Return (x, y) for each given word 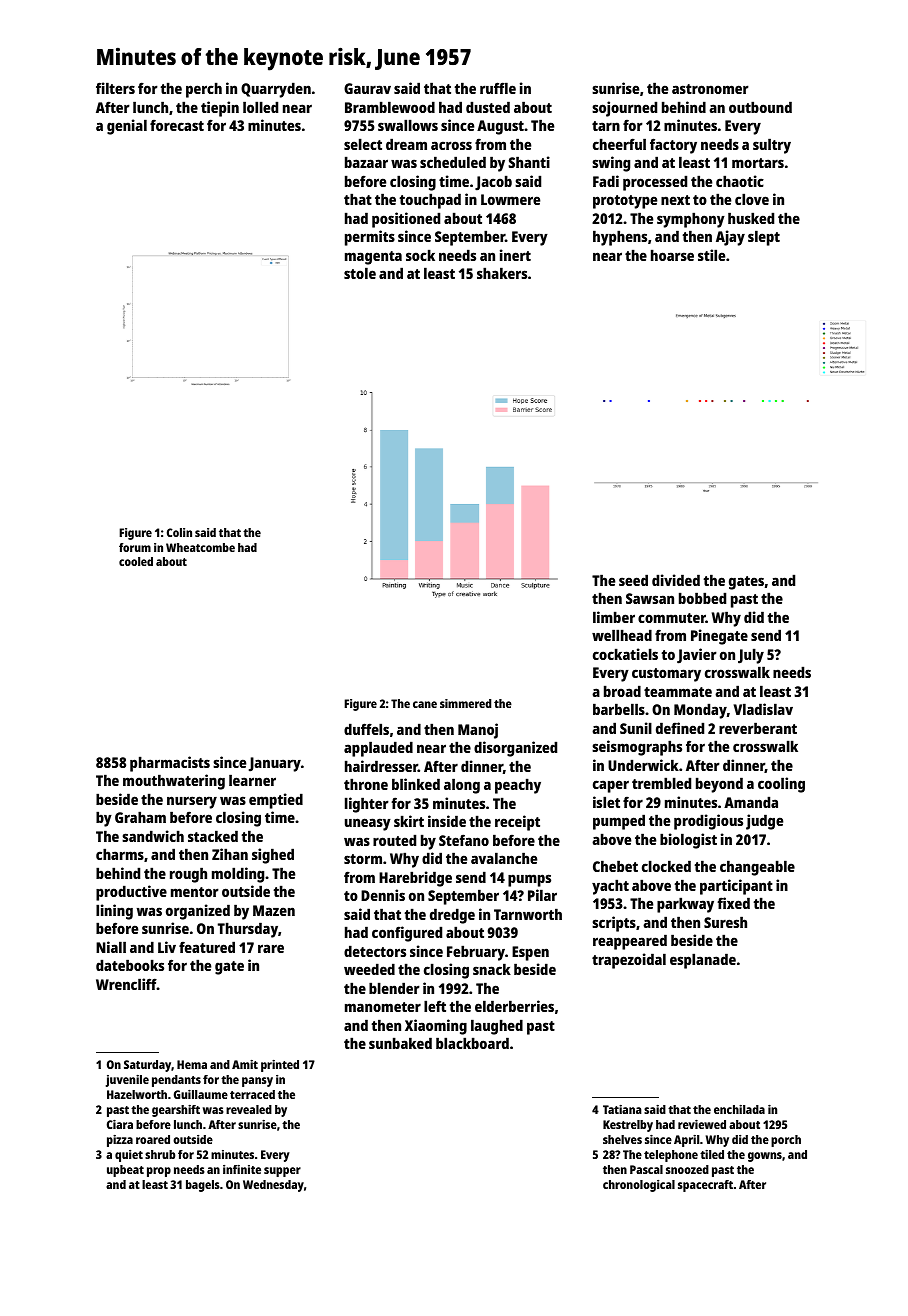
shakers (502, 273)
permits (370, 238)
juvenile (127, 1081)
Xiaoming (436, 1027)
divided (676, 580)
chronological (639, 1186)
